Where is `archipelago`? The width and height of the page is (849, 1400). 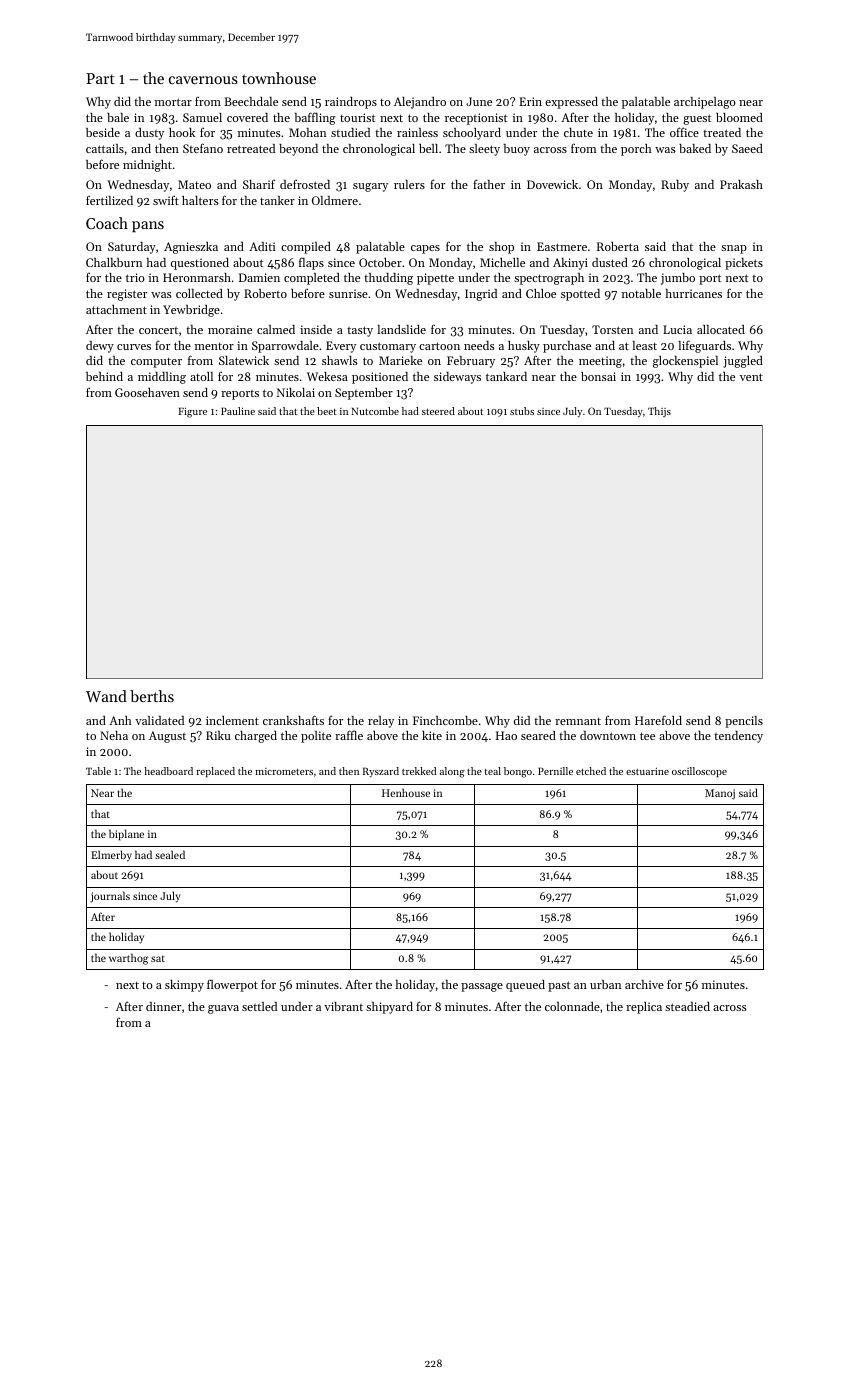
archipelago is located at coordinates (705, 103).
